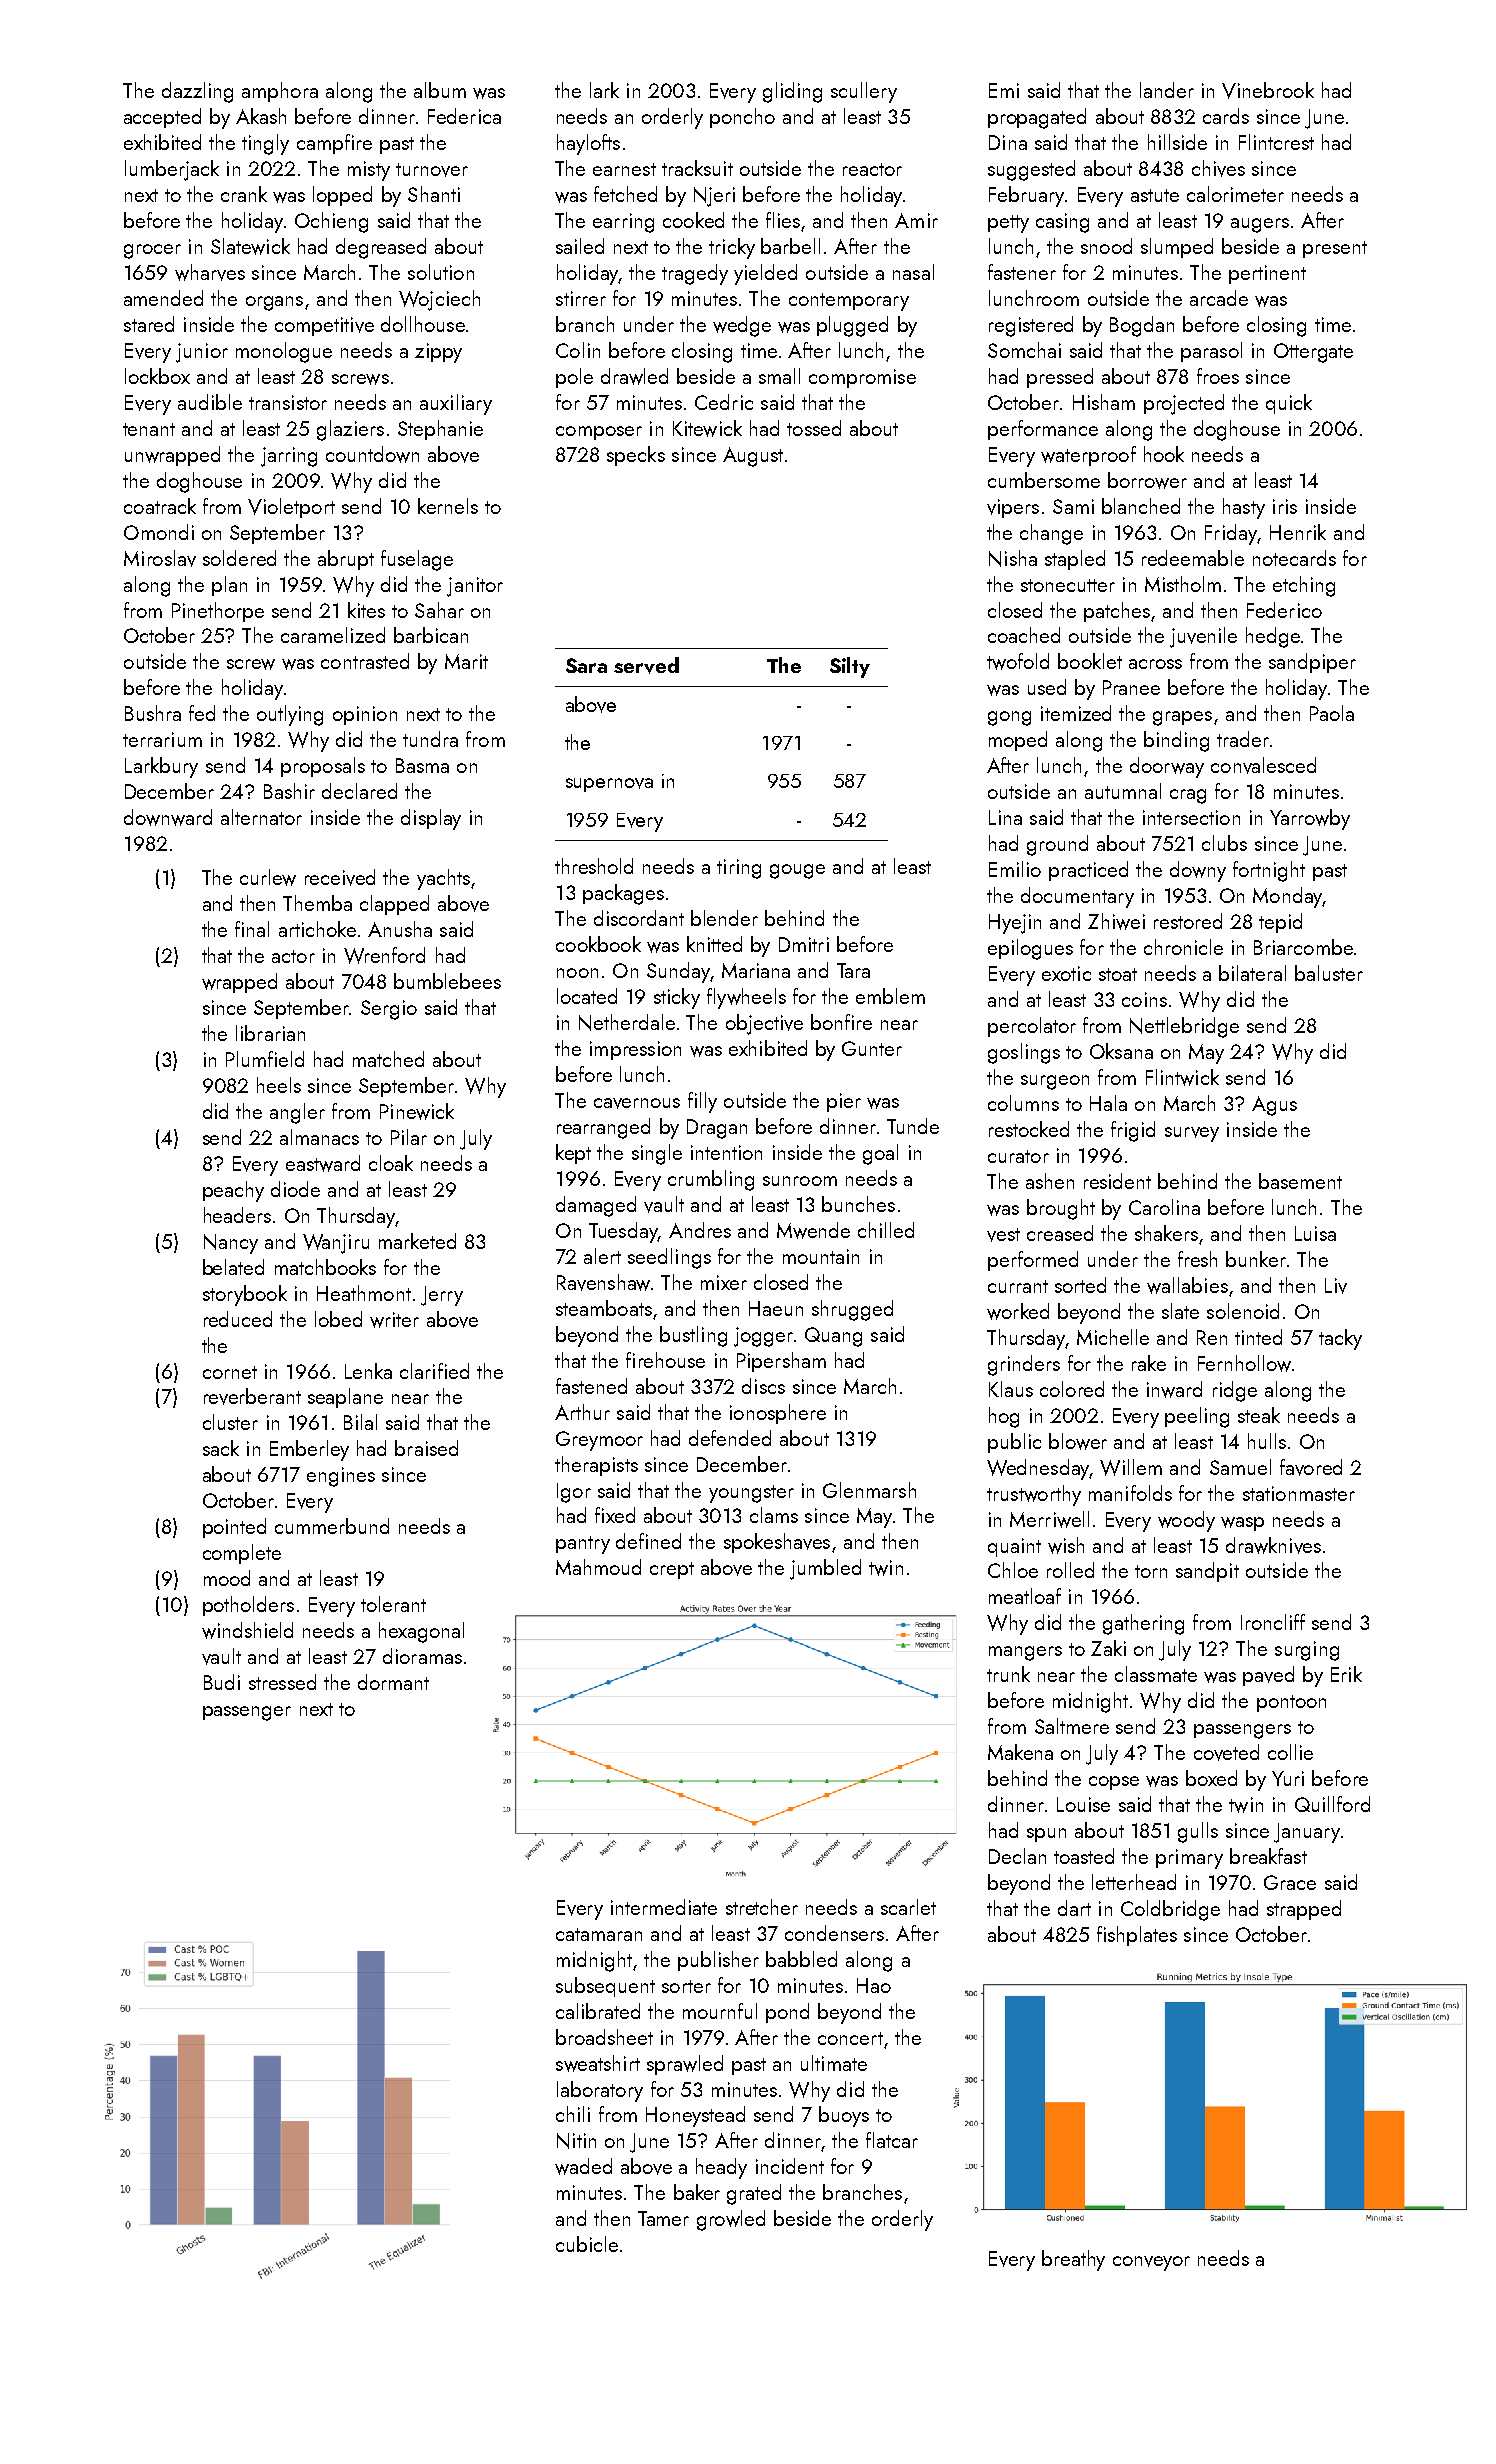 The height and width of the image is (2464, 1496). Describe the element at coordinates (261, 817) in the image. I see `alternator` at that location.
